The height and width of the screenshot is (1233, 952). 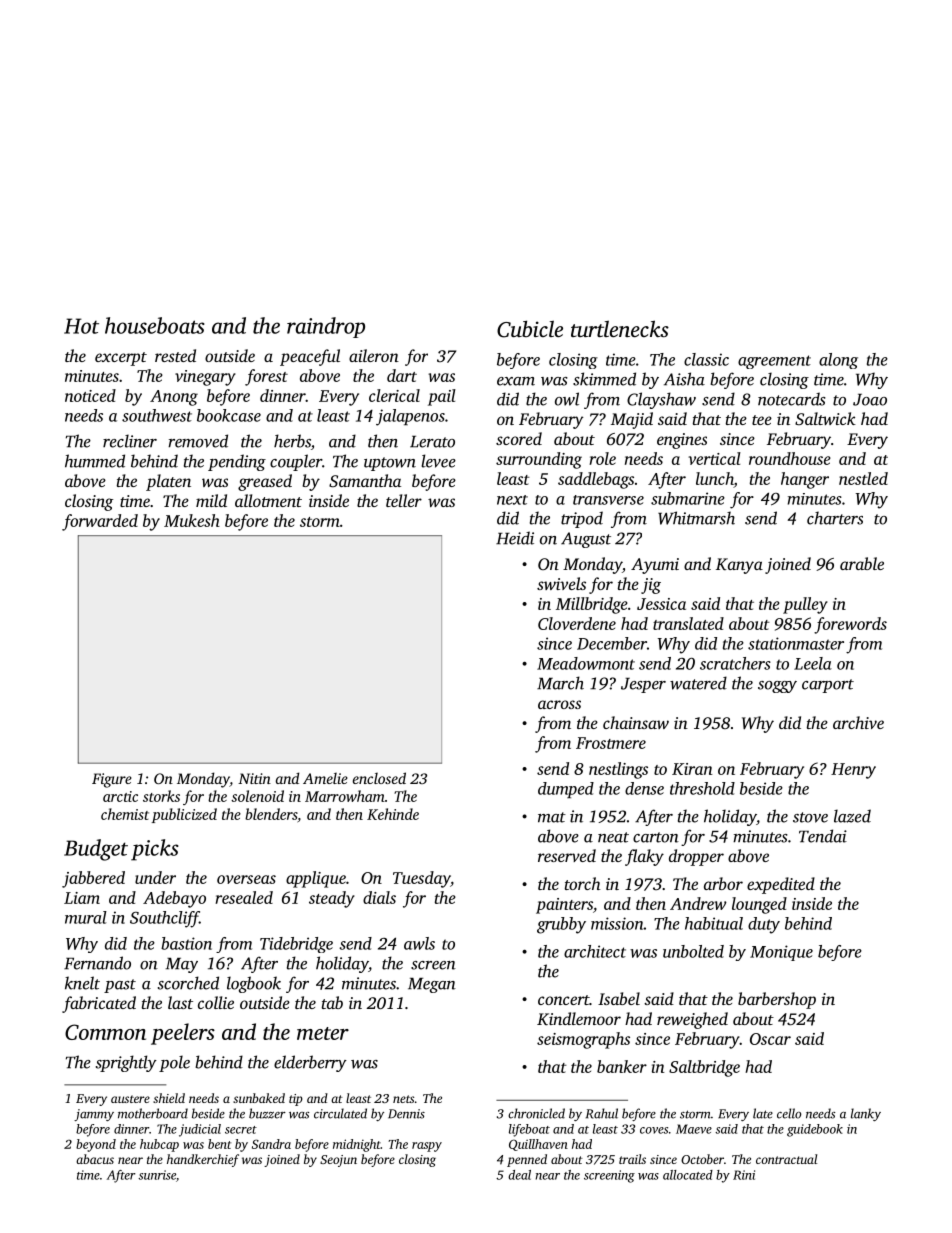 What do you see at coordinates (527, 1160) in the screenshot?
I see `penned` at bounding box center [527, 1160].
